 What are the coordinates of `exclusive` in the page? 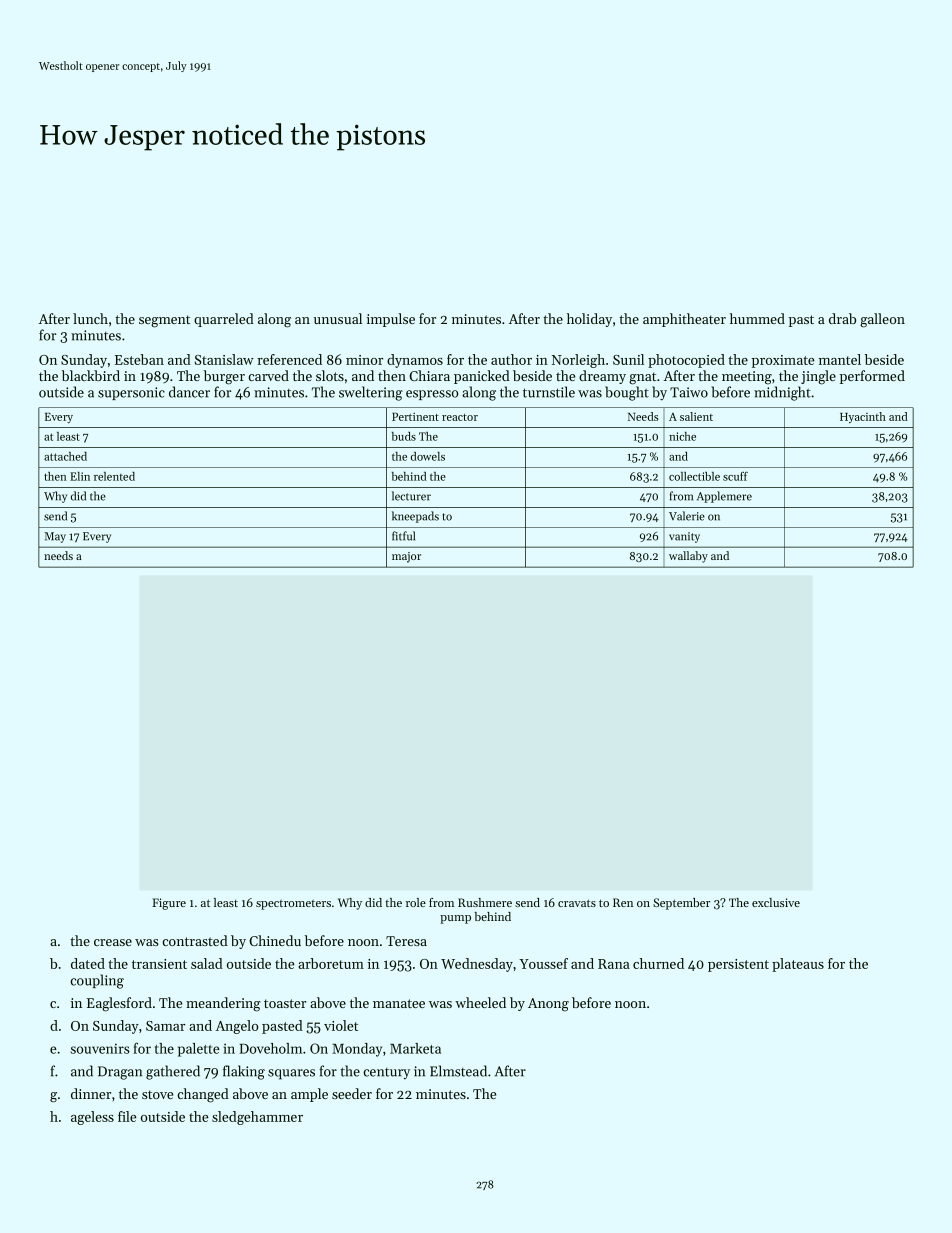 It's located at (776, 902).
